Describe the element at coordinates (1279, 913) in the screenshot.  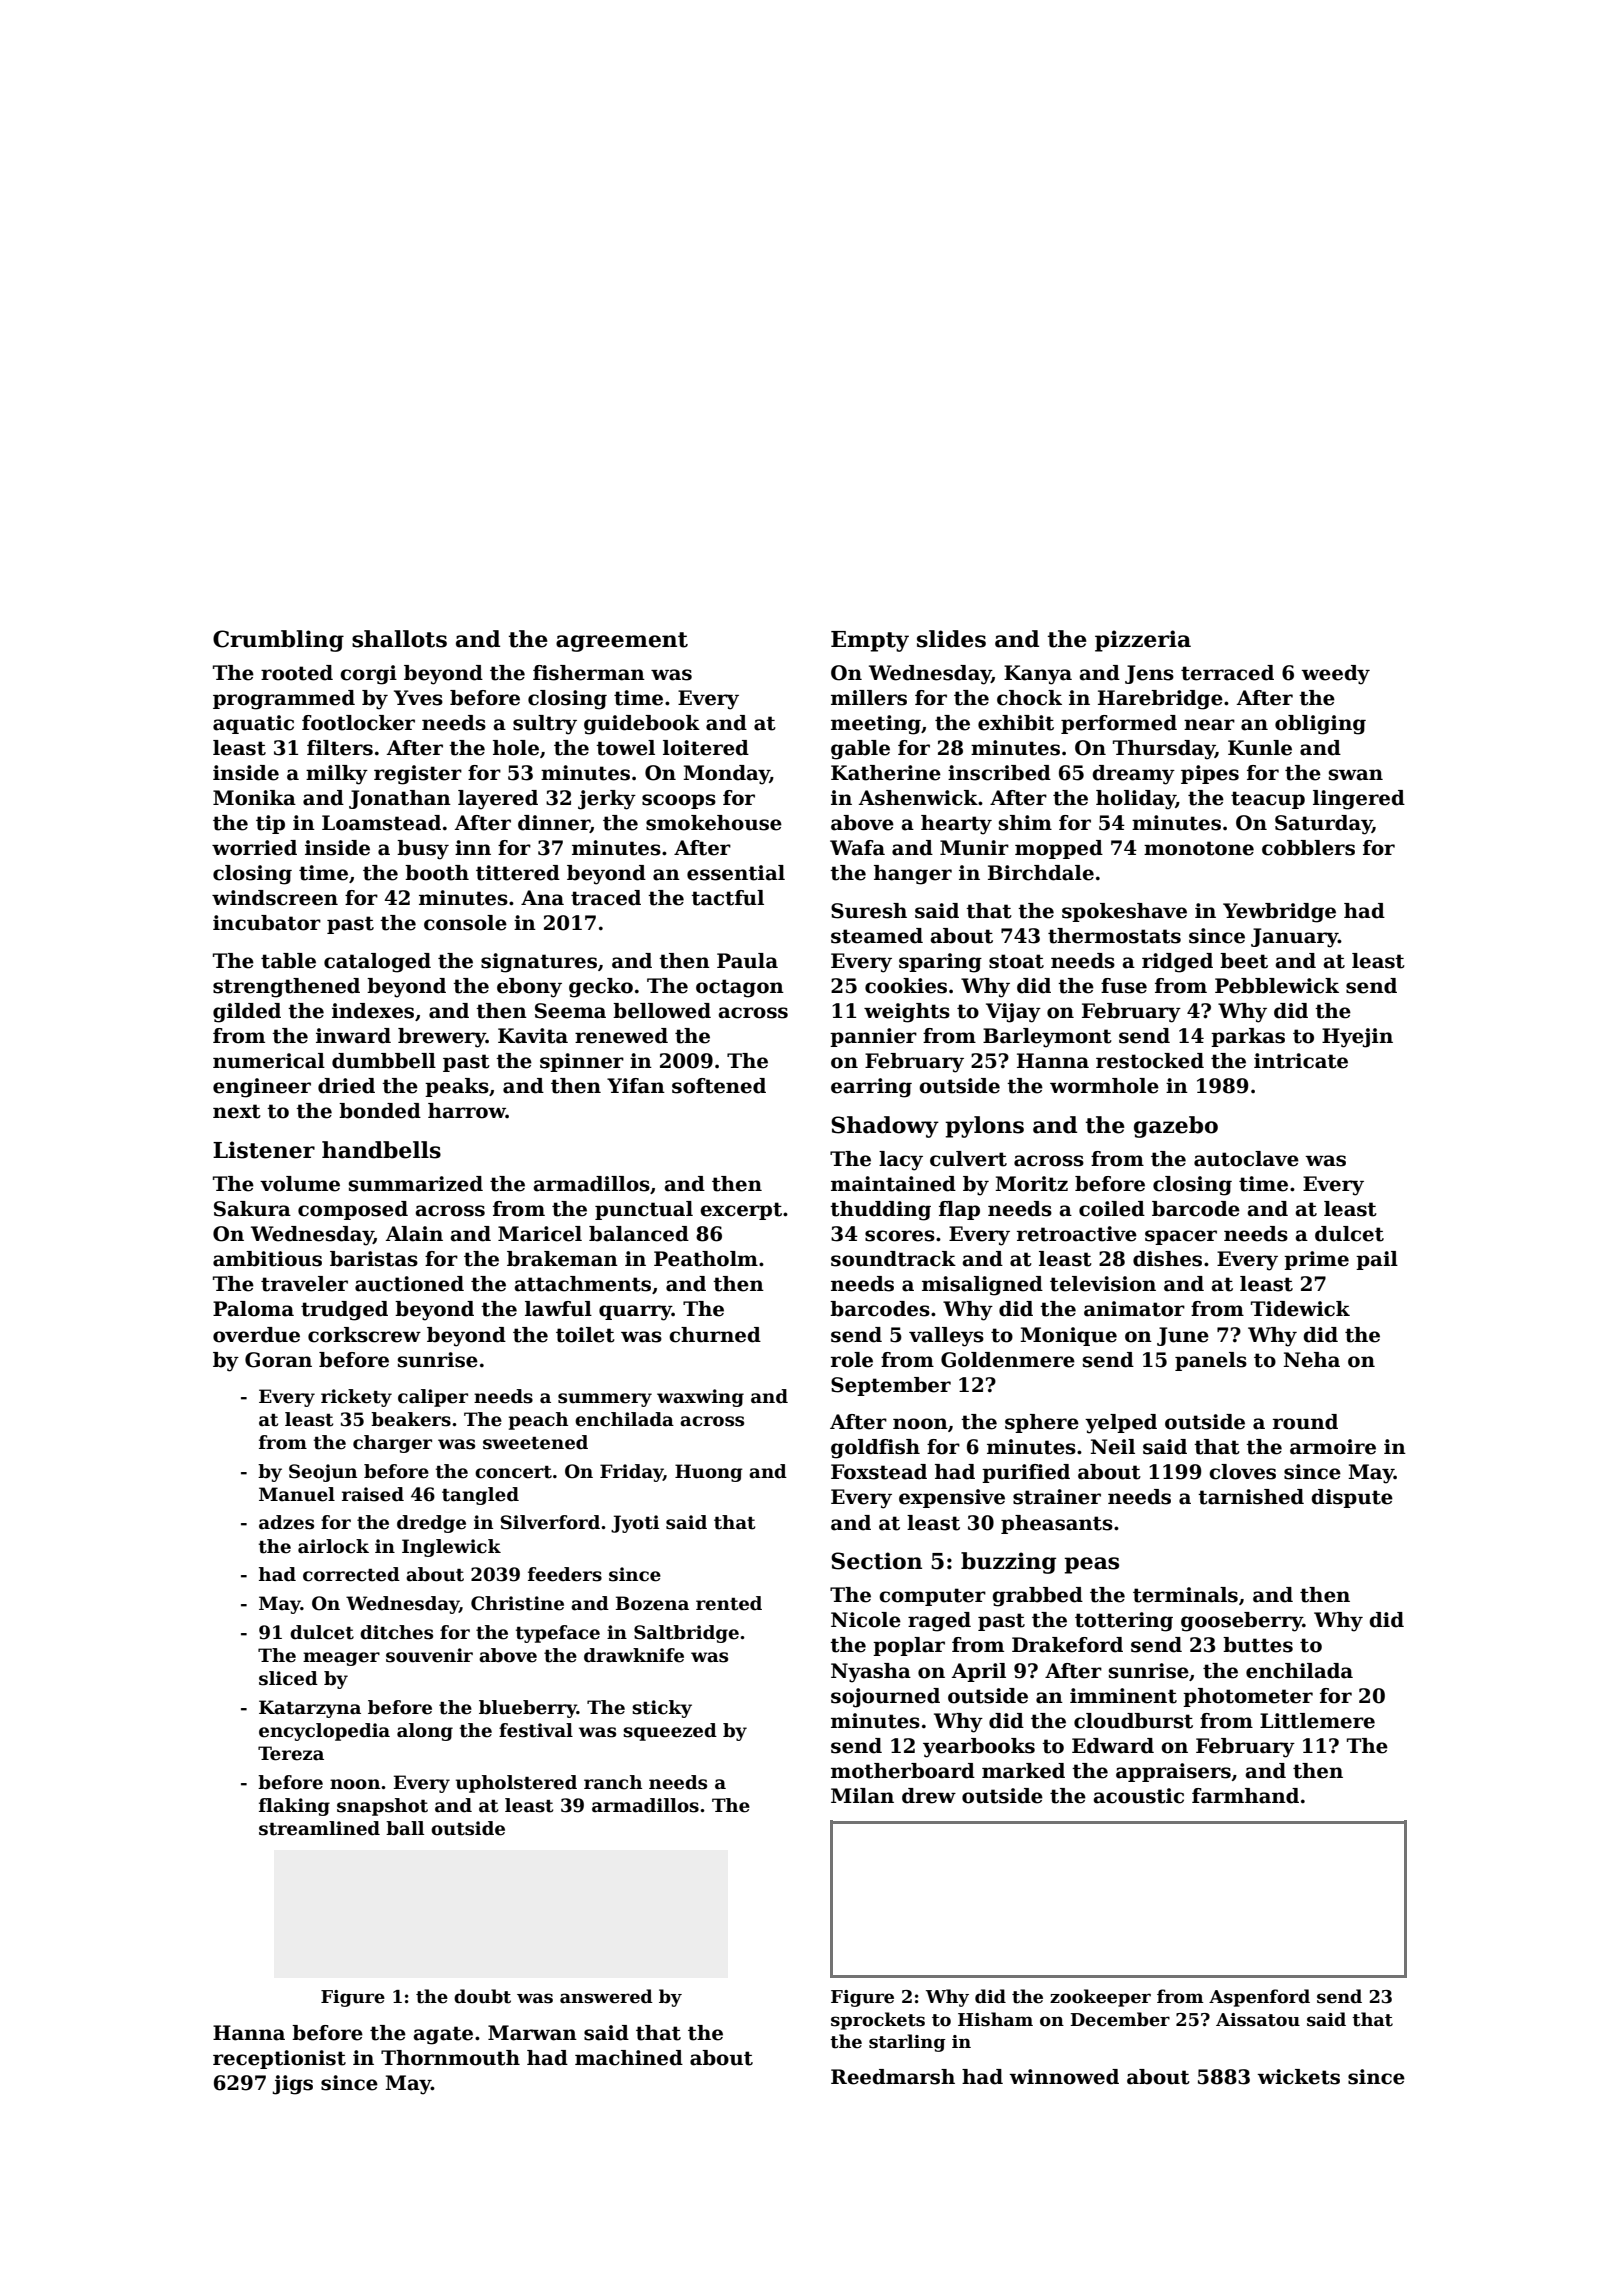
I see `Yewbridge` at that location.
